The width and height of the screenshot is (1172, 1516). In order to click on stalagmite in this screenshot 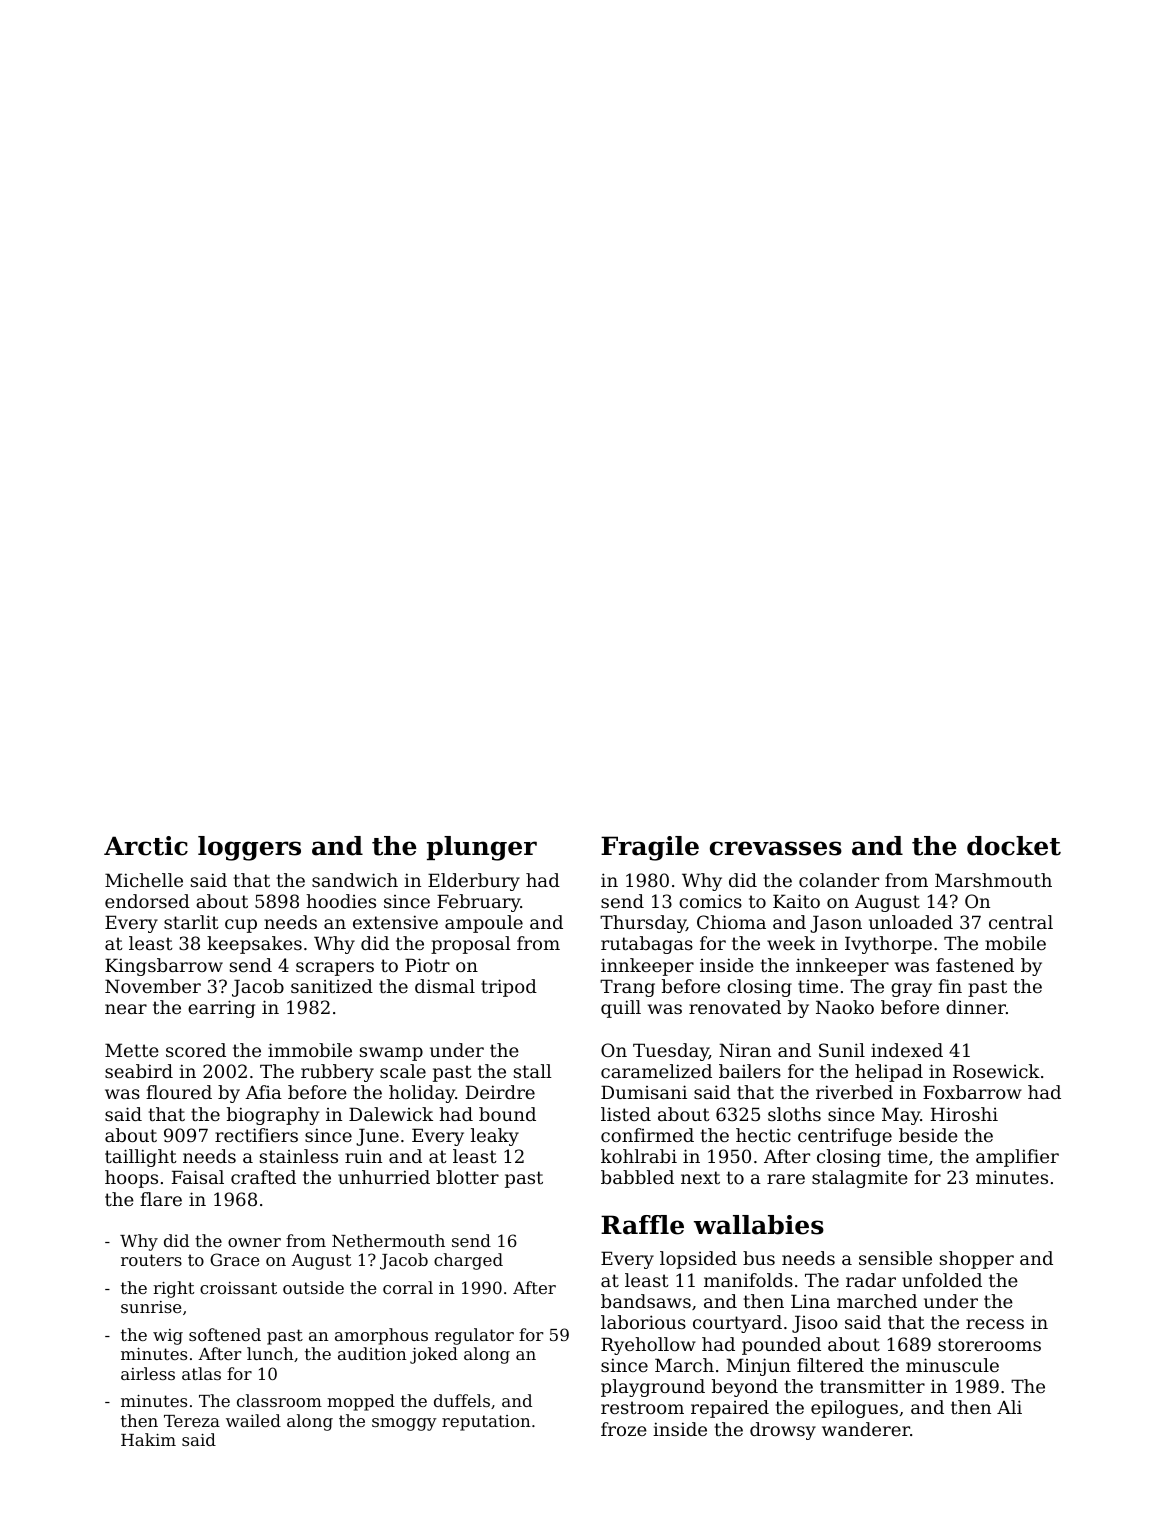, I will do `click(860, 1179)`.
